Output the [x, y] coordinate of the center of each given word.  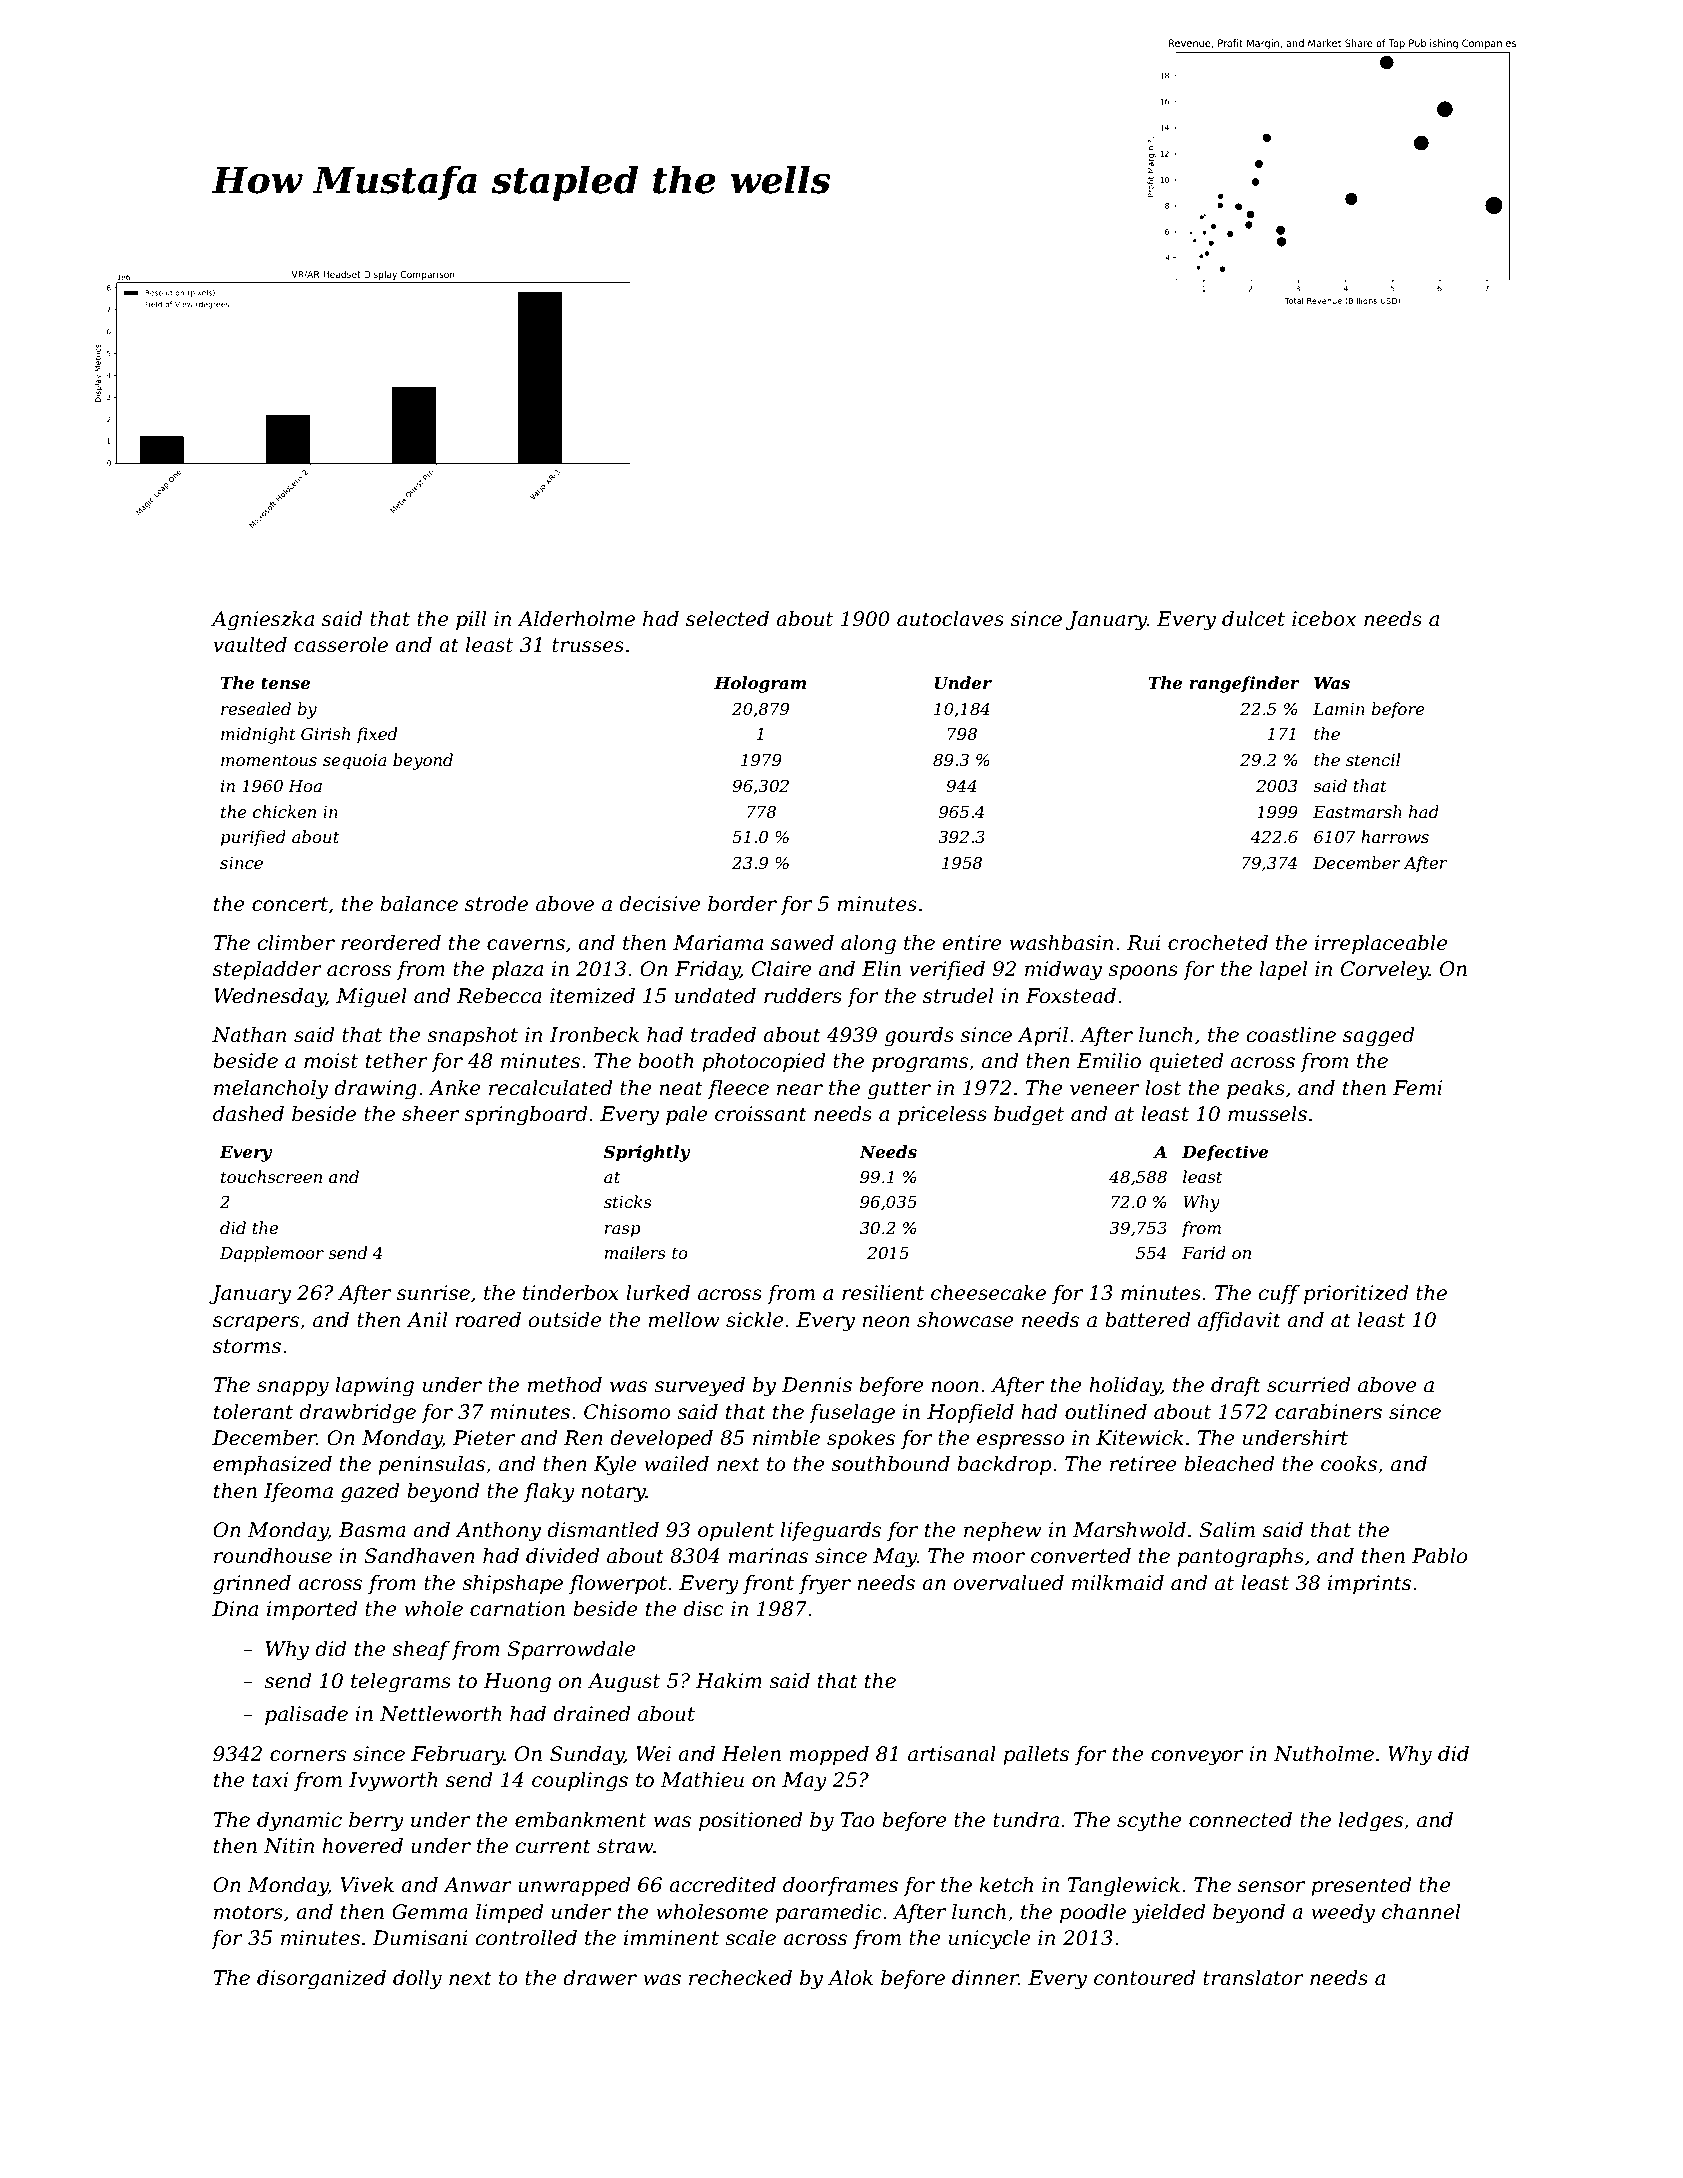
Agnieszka [262, 621]
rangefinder [1244, 684]
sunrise [433, 1293]
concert [290, 904]
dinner [985, 1978]
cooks [1349, 1464]
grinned [252, 1585]
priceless [942, 1115]
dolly [417, 1980]
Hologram [760, 684]
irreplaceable [1381, 944]
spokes [861, 1439]
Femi [1417, 1088]
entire [972, 943]
